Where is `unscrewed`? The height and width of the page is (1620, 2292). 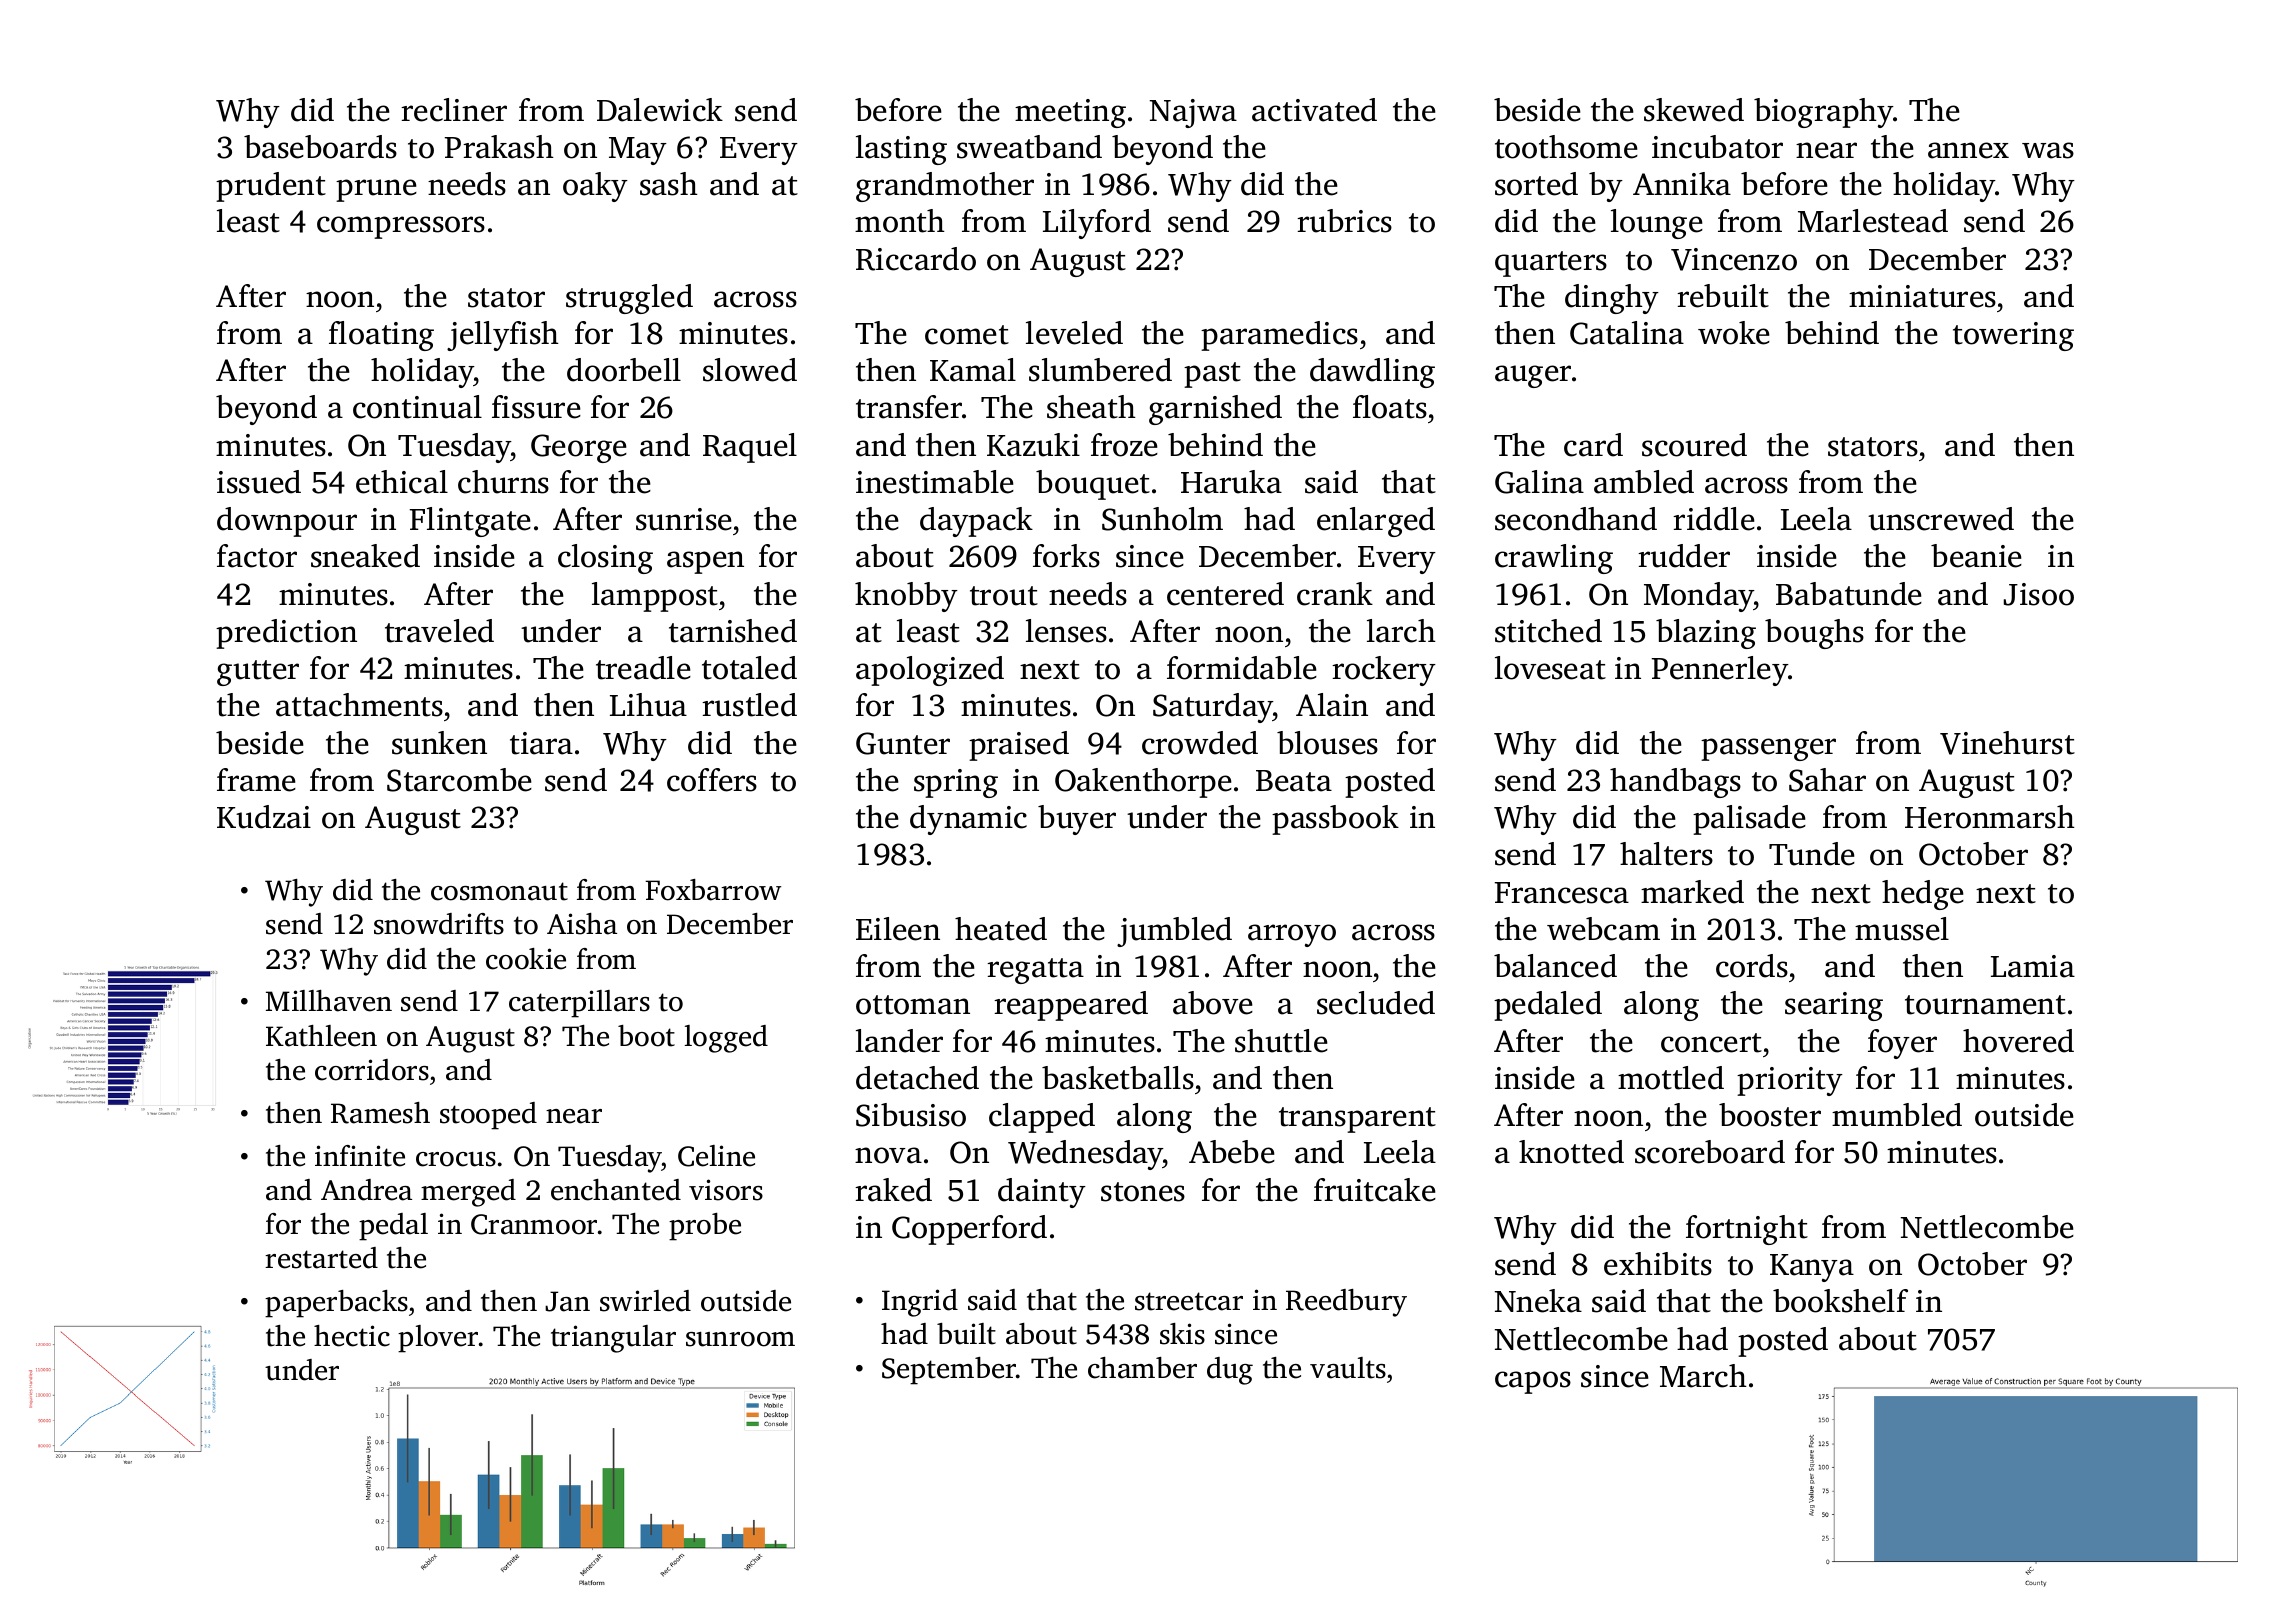
unscrewed is located at coordinates (1941, 519).
